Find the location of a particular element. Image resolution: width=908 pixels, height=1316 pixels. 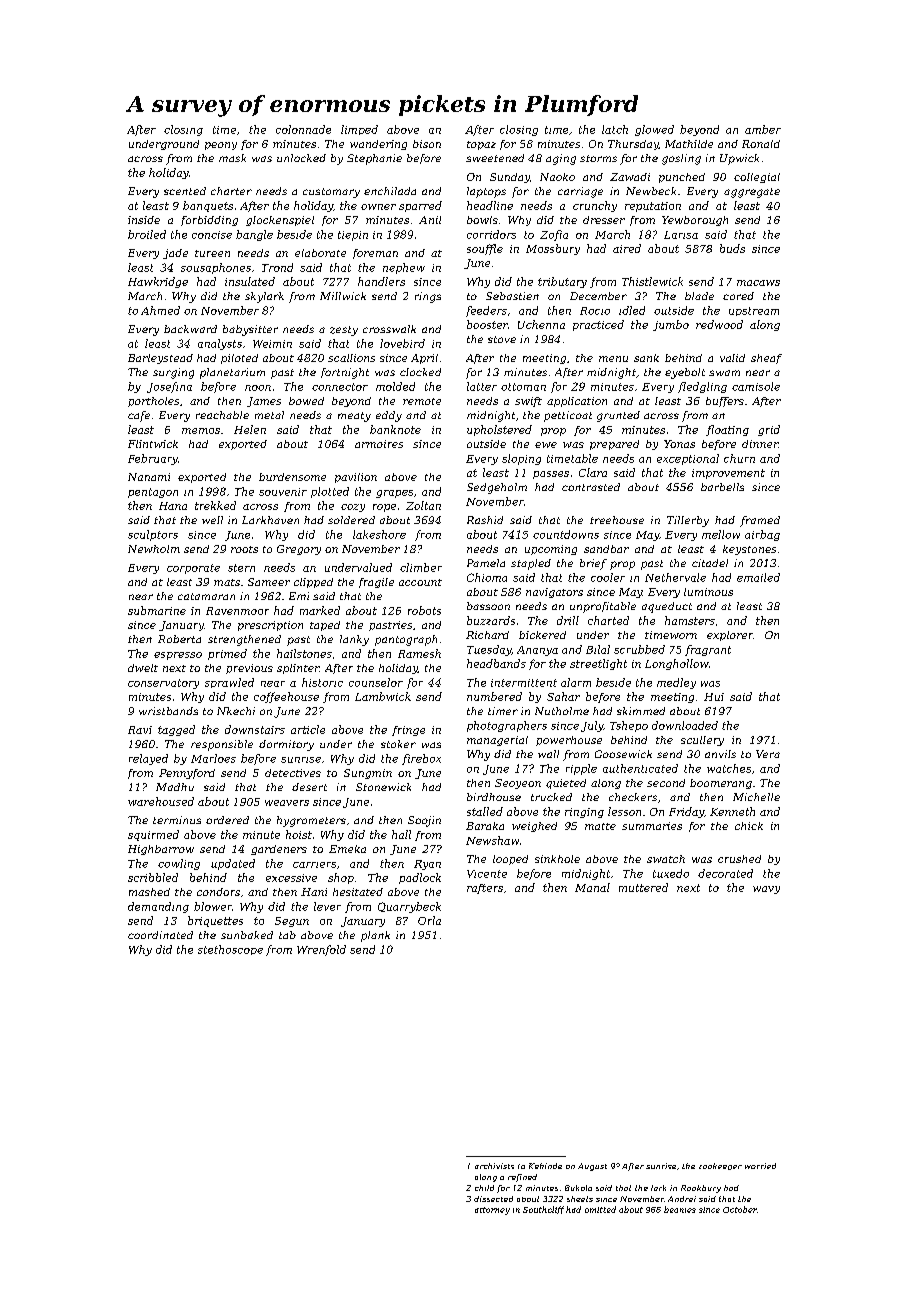

unlocked is located at coordinates (301, 158).
